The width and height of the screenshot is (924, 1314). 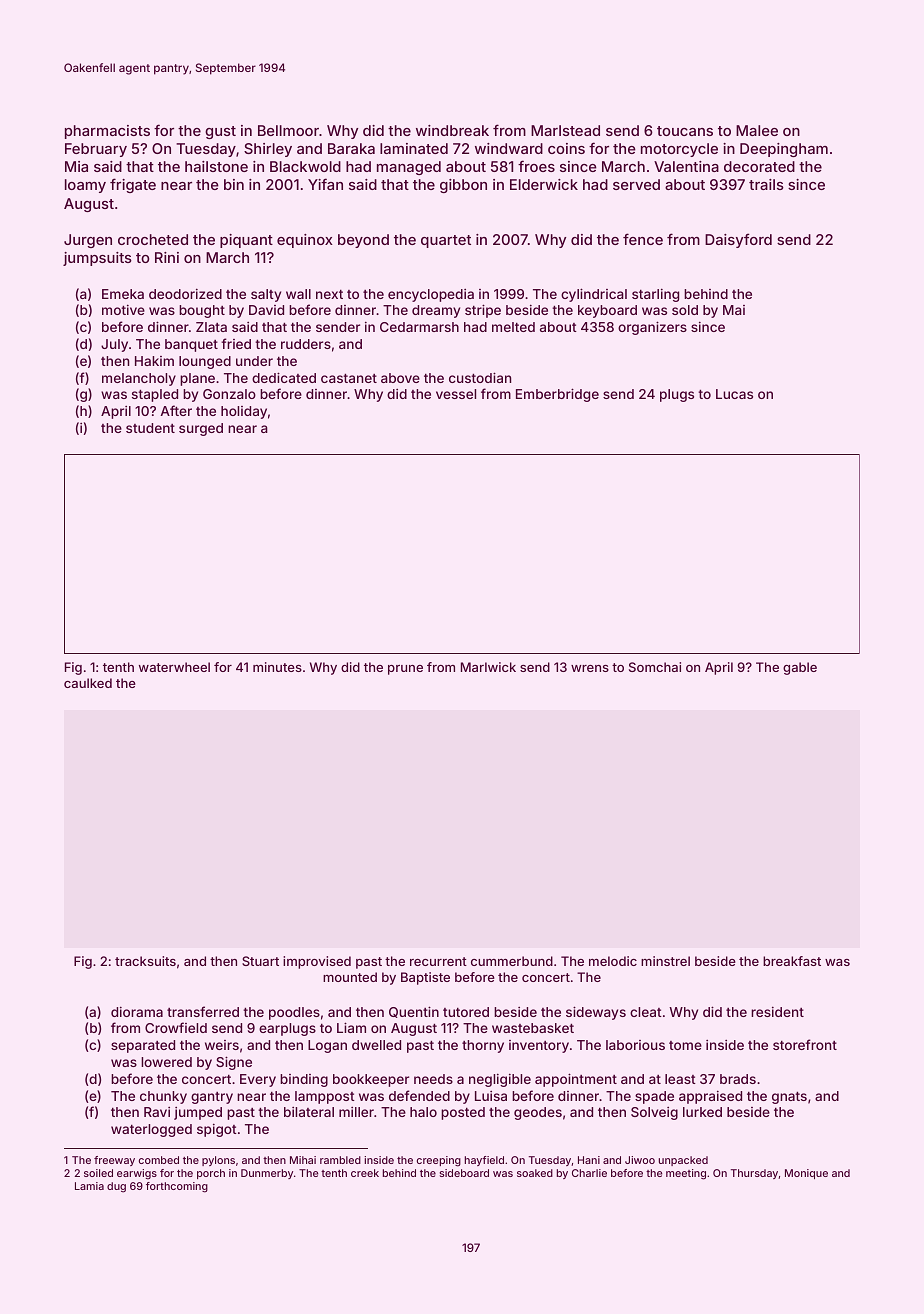 What do you see at coordinates (800, 668) in the screenshot?
I see `gable` at bounding box center [800, 668].
